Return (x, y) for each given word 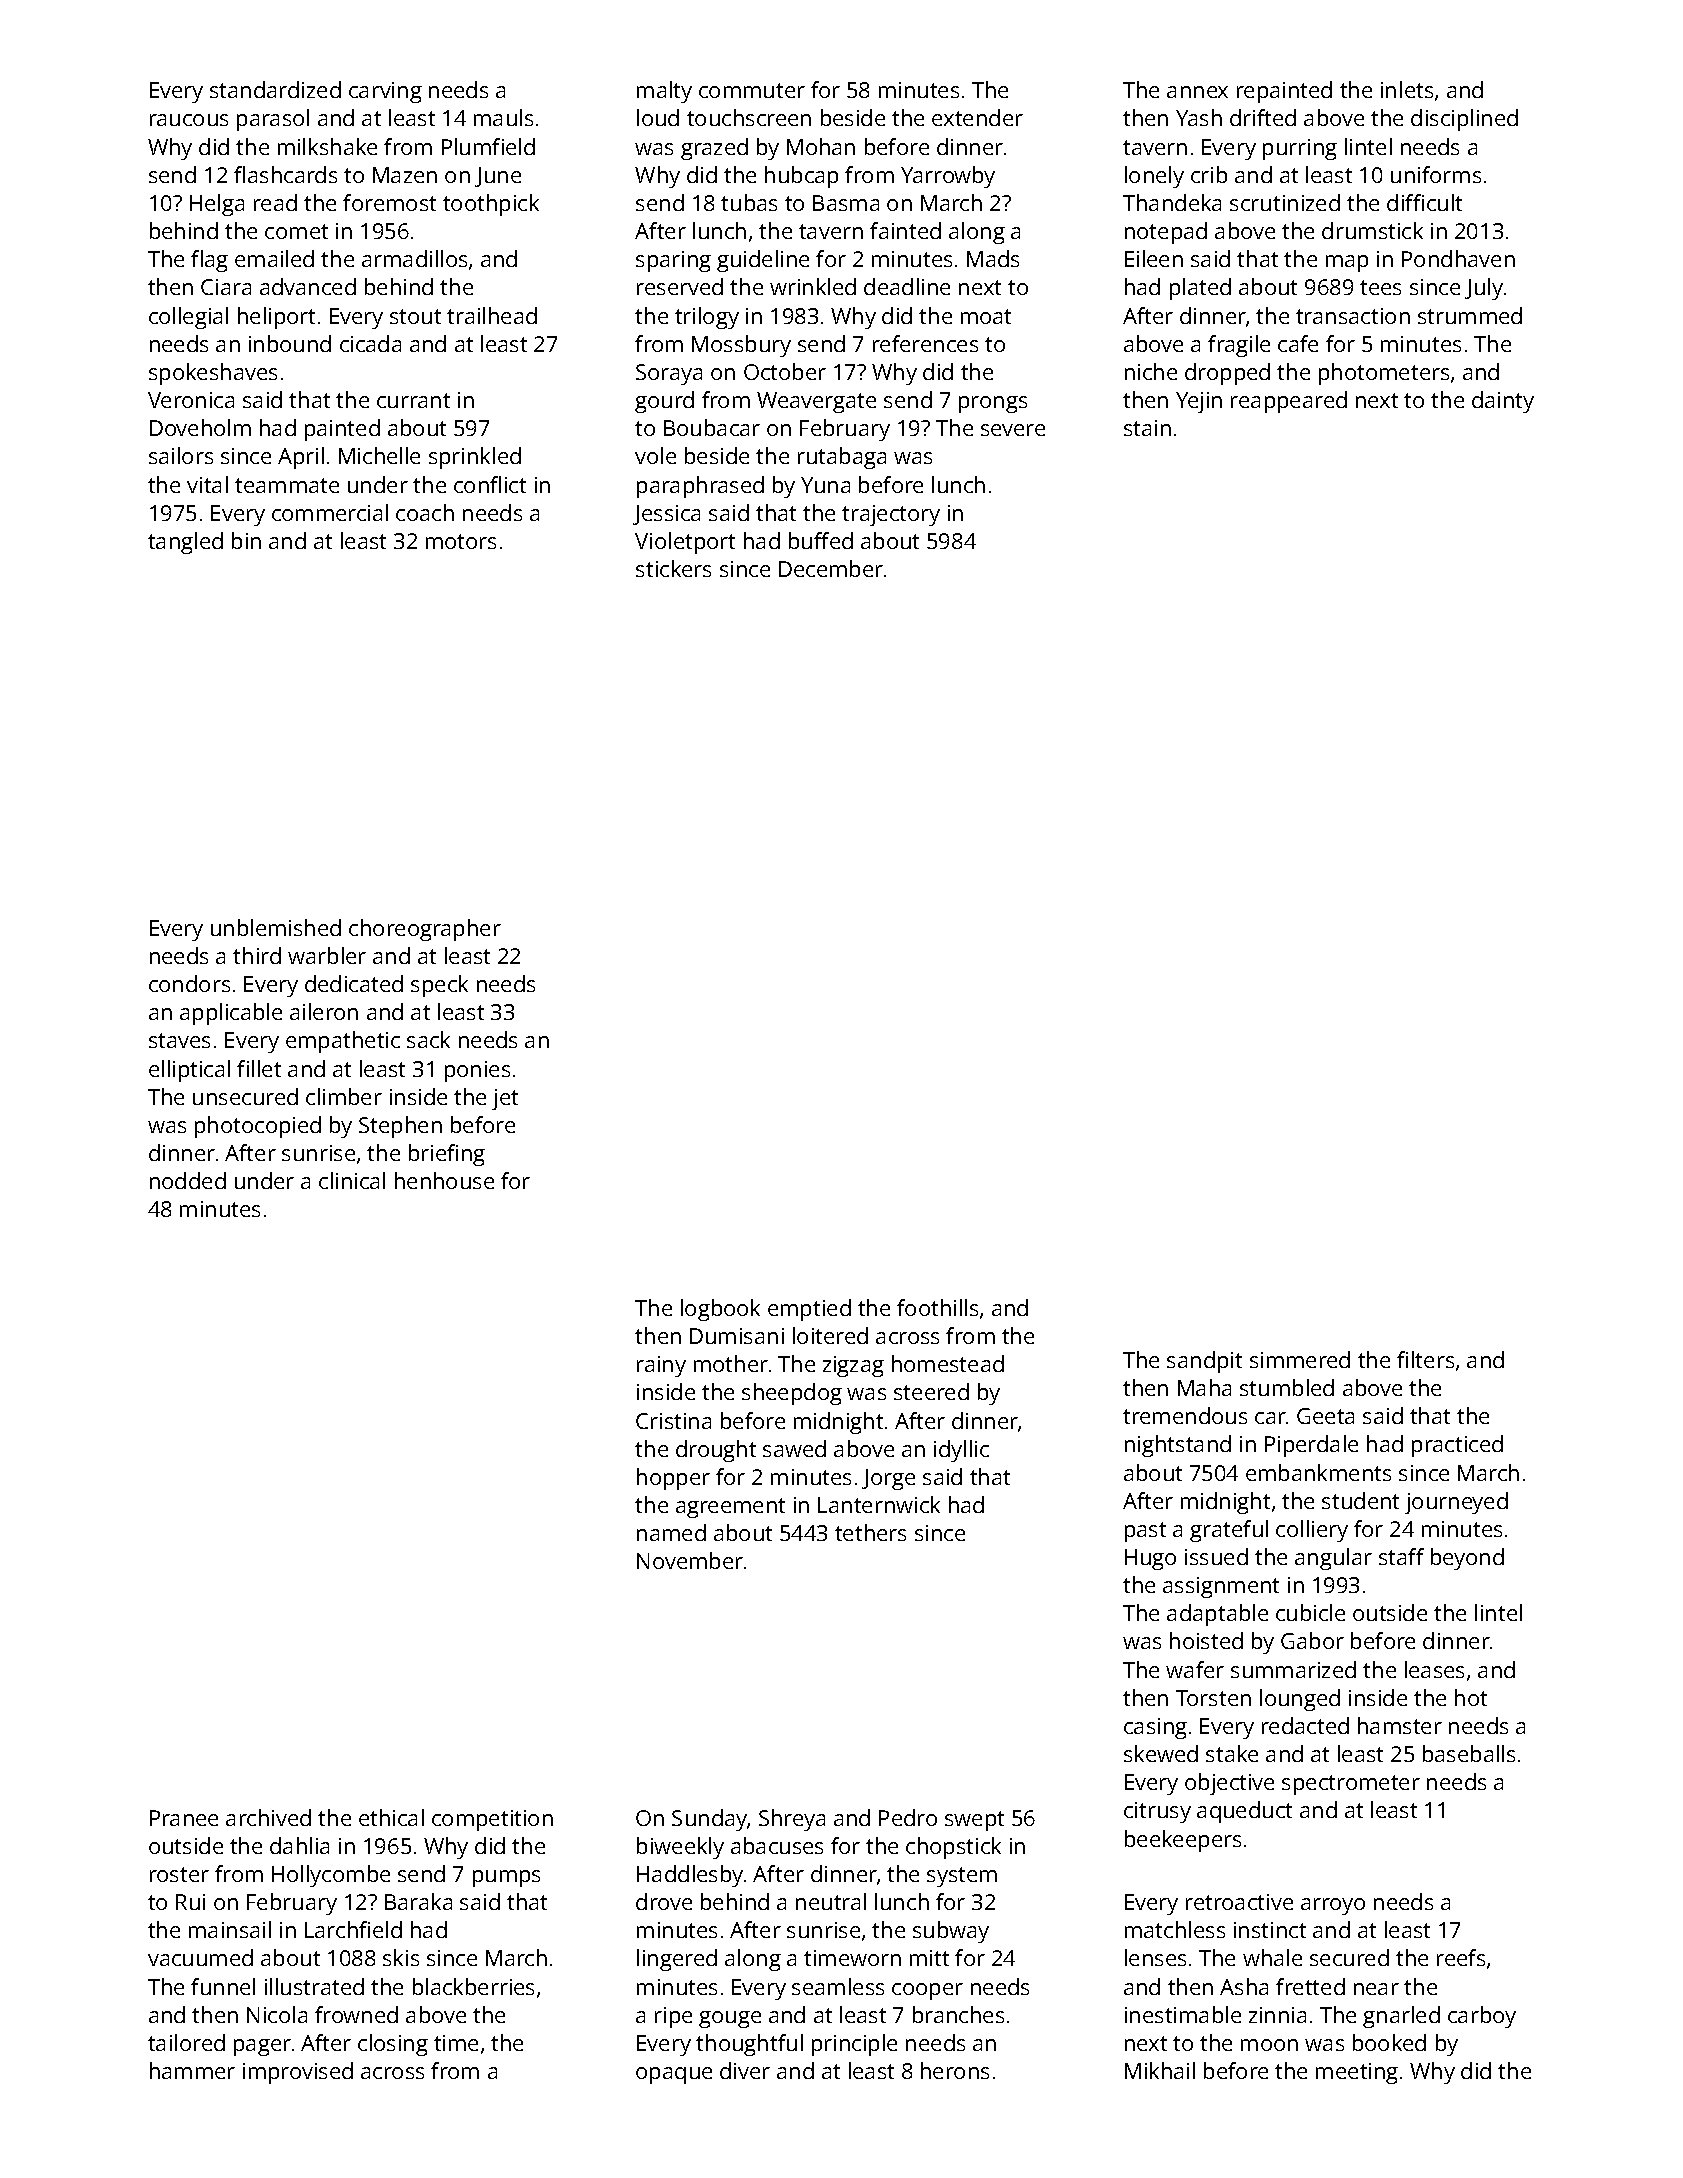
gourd (664, 402)
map (1347, 263)
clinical (352, 1180)
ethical (391, 1817)
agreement (730, 1508)
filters (1425, 1359)
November (690, 1560)
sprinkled (475, 458)
